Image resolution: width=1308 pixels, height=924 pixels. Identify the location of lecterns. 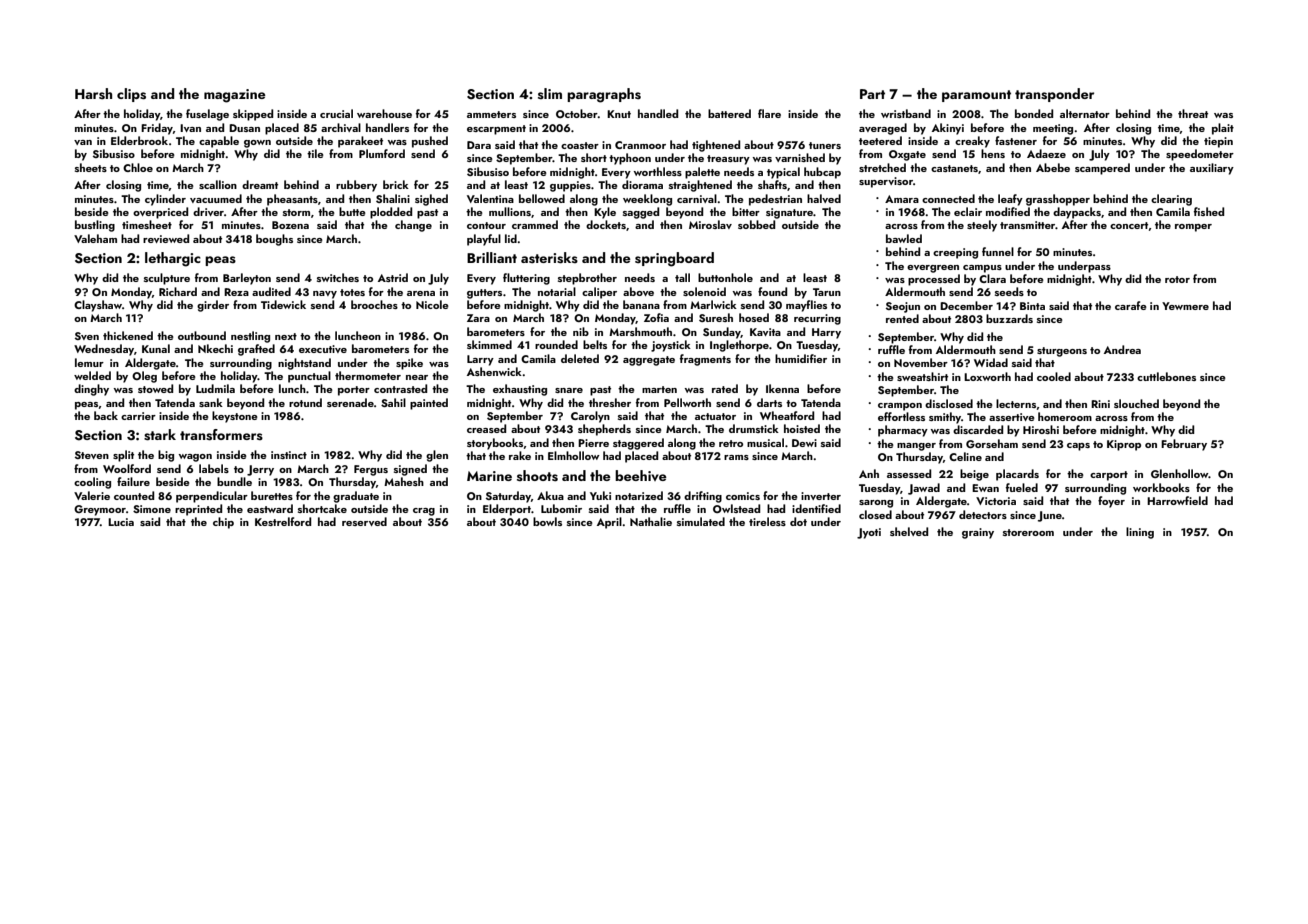
(1016, 403).
